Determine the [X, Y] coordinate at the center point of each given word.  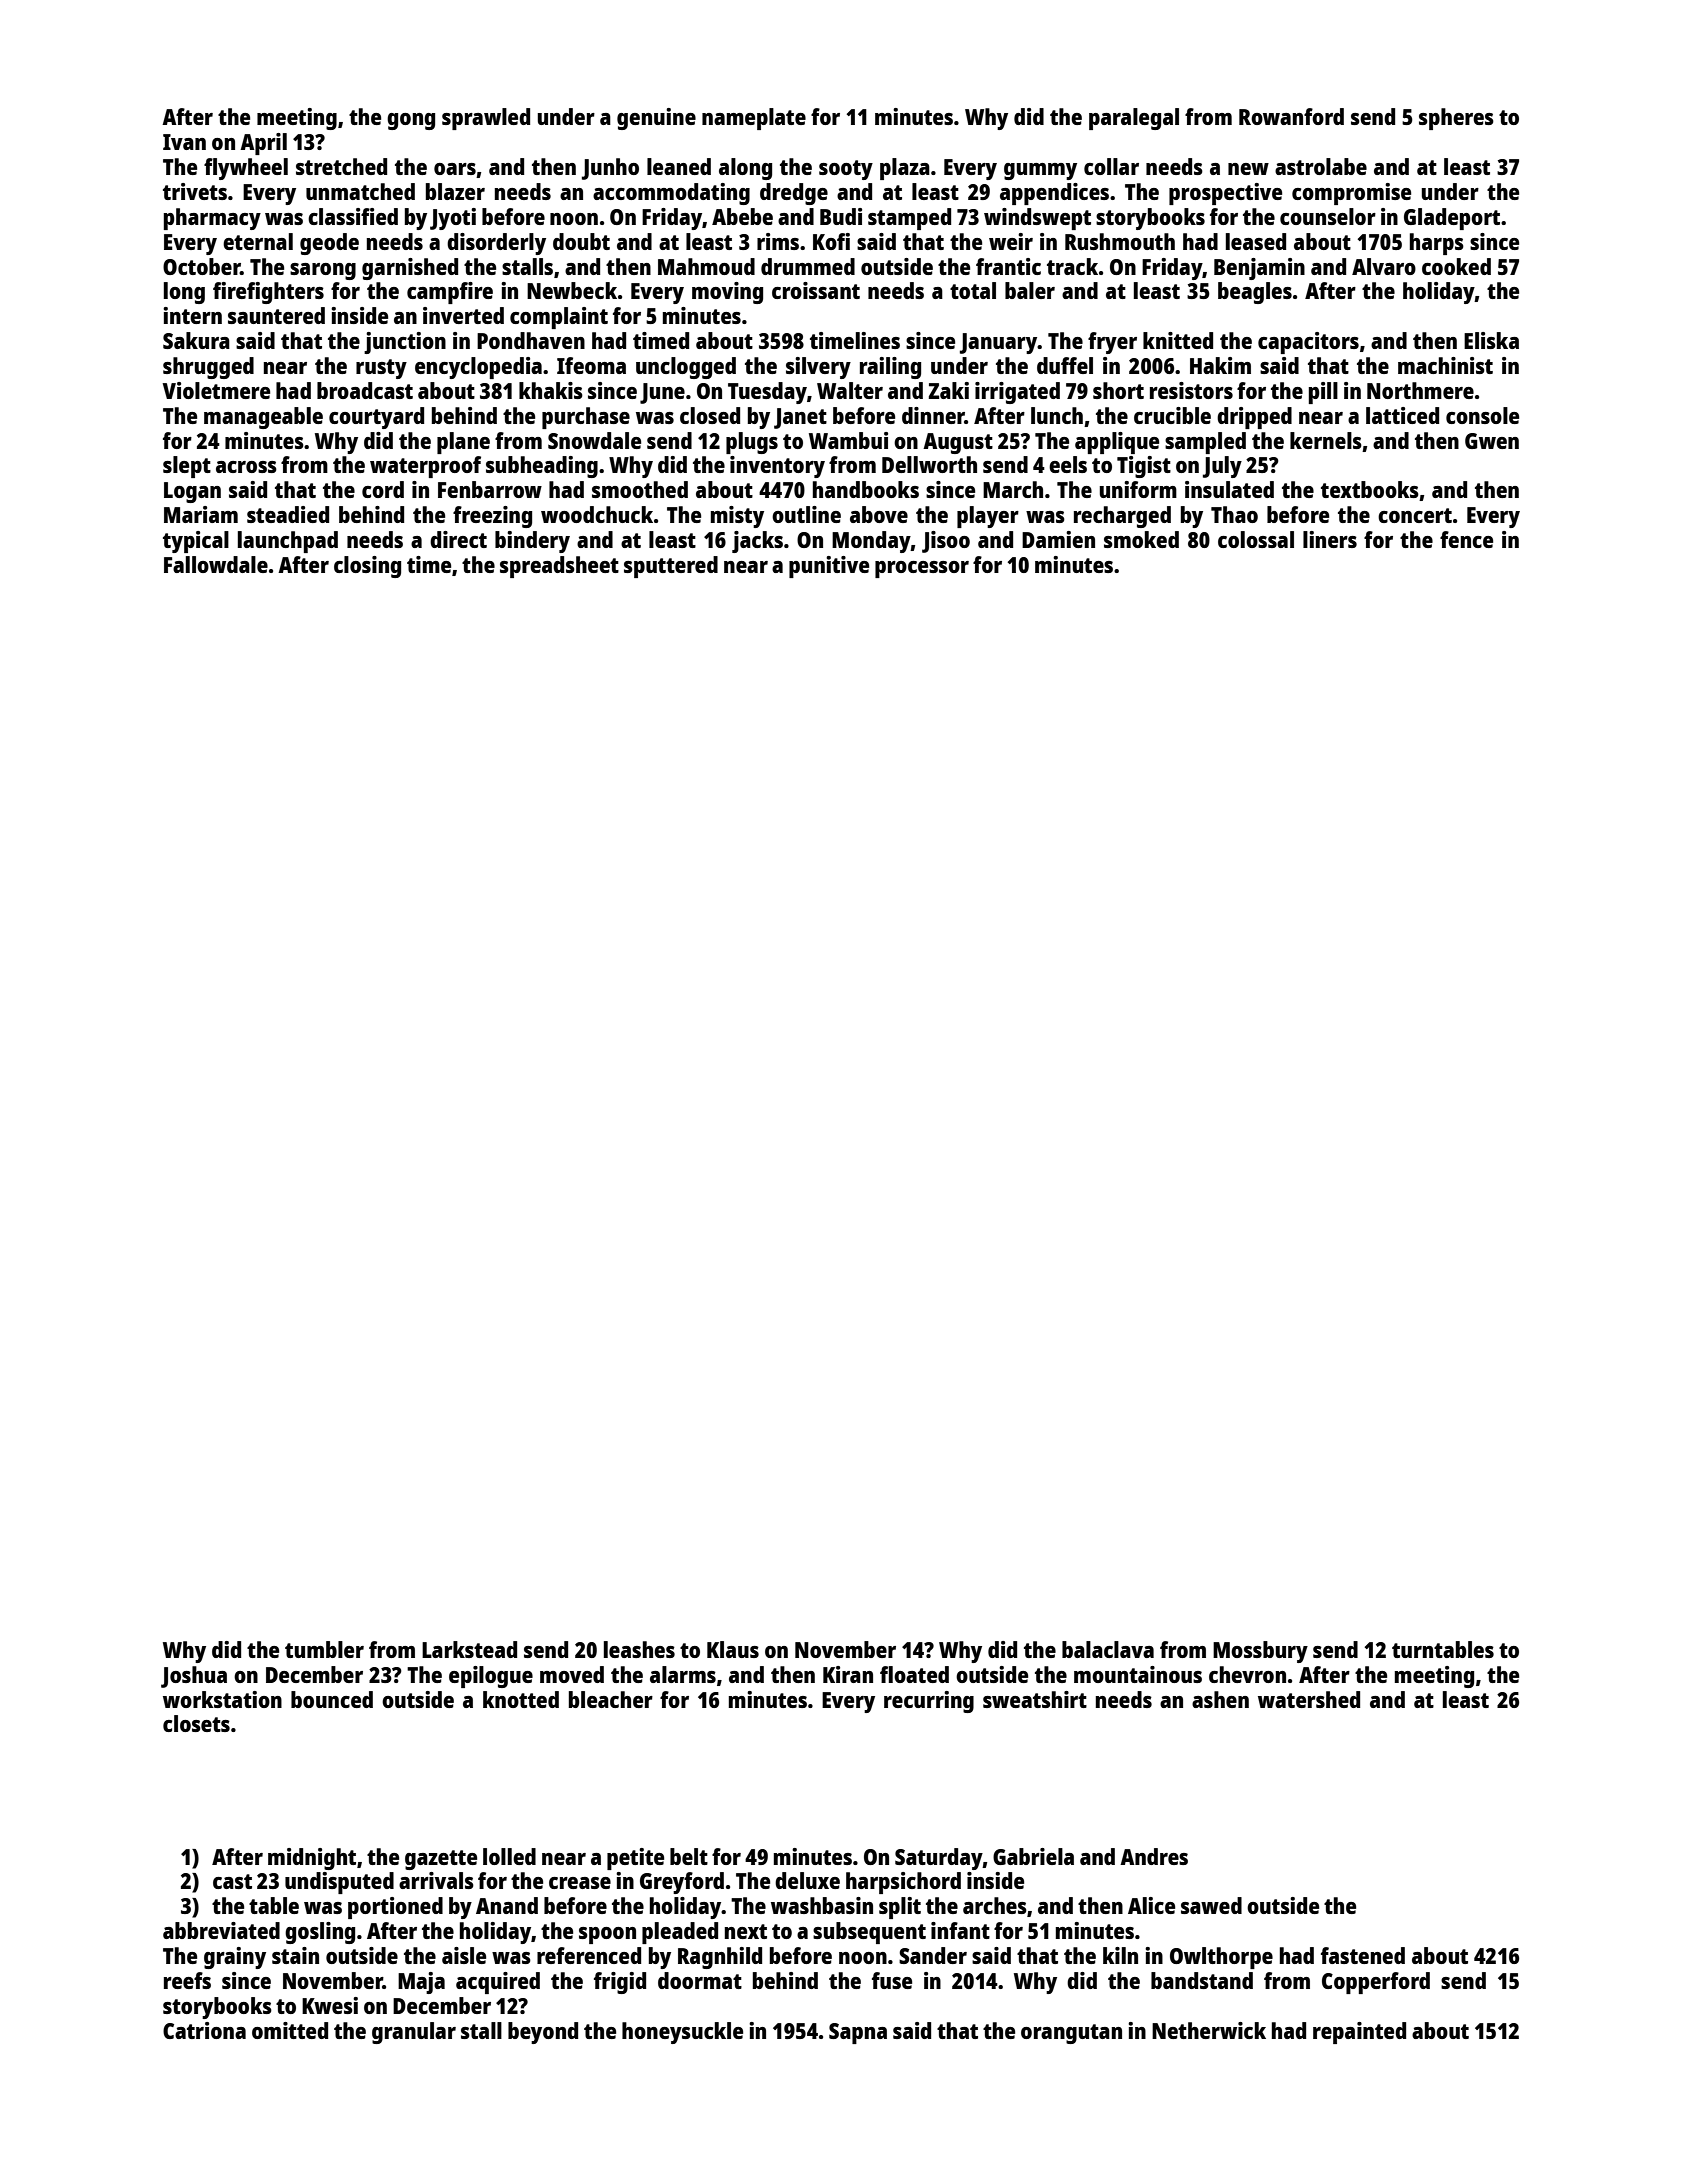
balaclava [1108, 1649]
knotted [521, 1699]
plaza [905, 169]
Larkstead [469, 1649]
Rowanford [1291, 116]
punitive [829, 567]
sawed [1211, 1905]
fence [1466, 539]
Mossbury [1260, 1652]
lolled [509, 1856]
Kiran [848, 1674]
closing [367, 567]
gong [411, 121]
